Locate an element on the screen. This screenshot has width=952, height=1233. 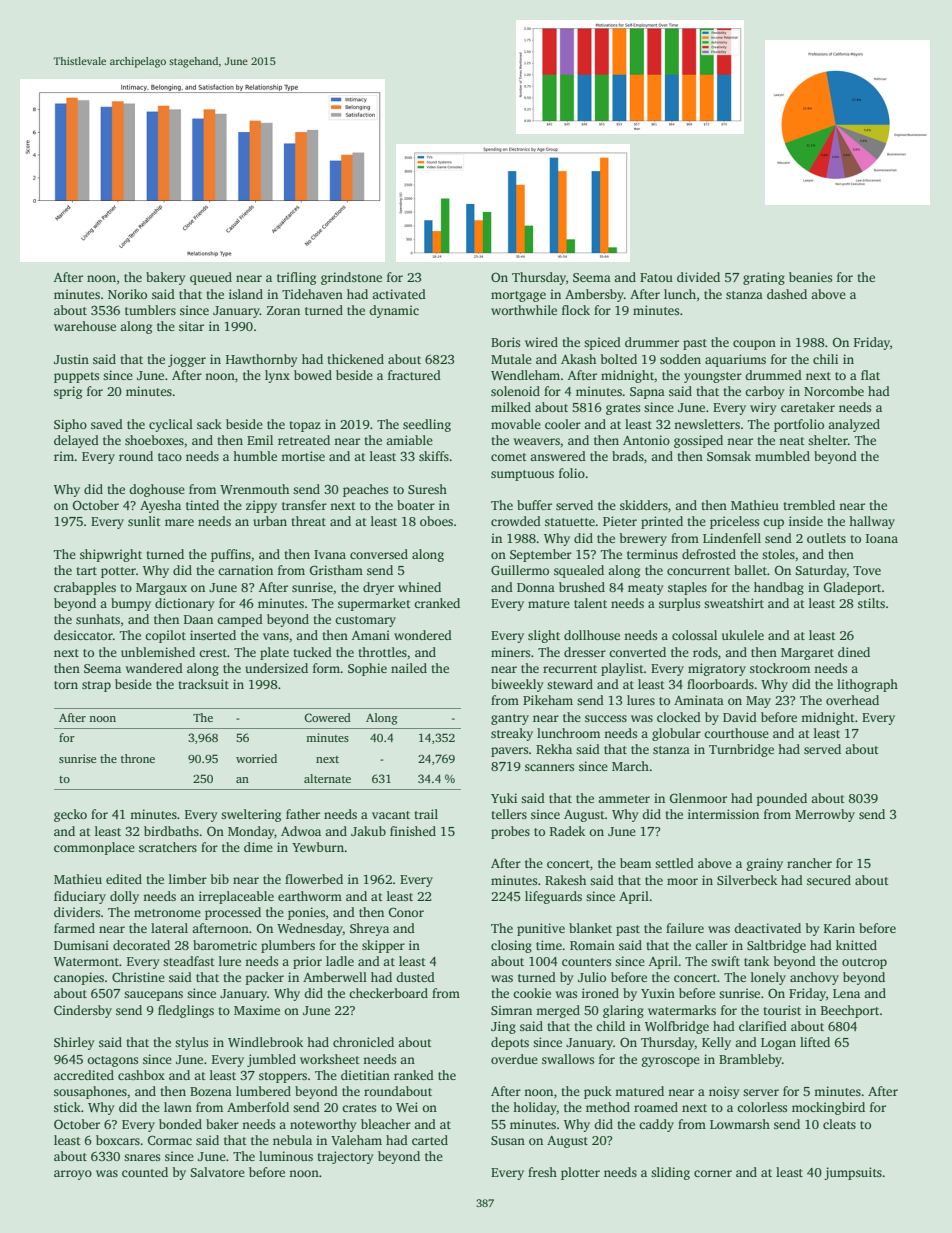
mortgage is located at coordinates (518, 296).
